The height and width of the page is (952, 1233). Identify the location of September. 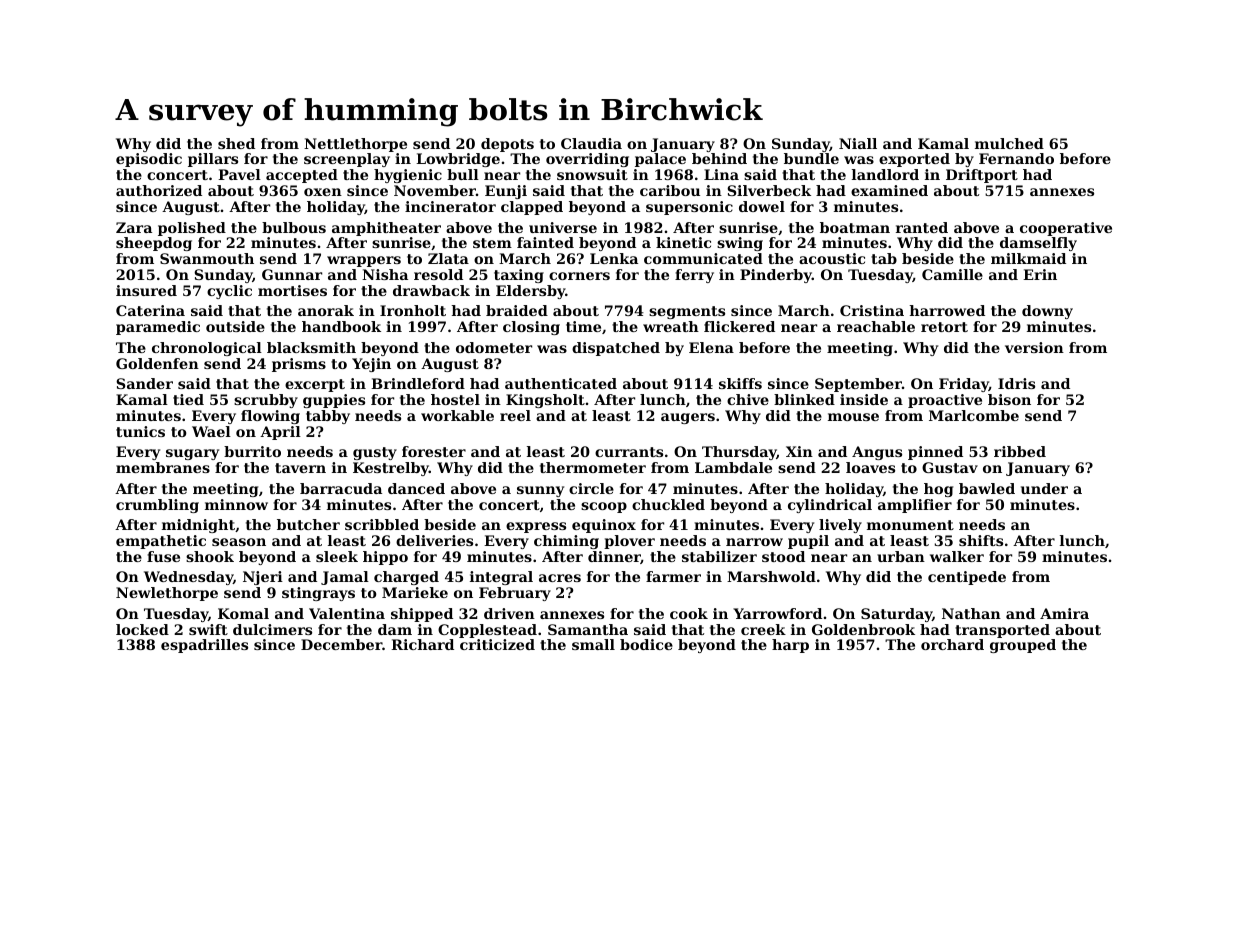
(858, 385).
